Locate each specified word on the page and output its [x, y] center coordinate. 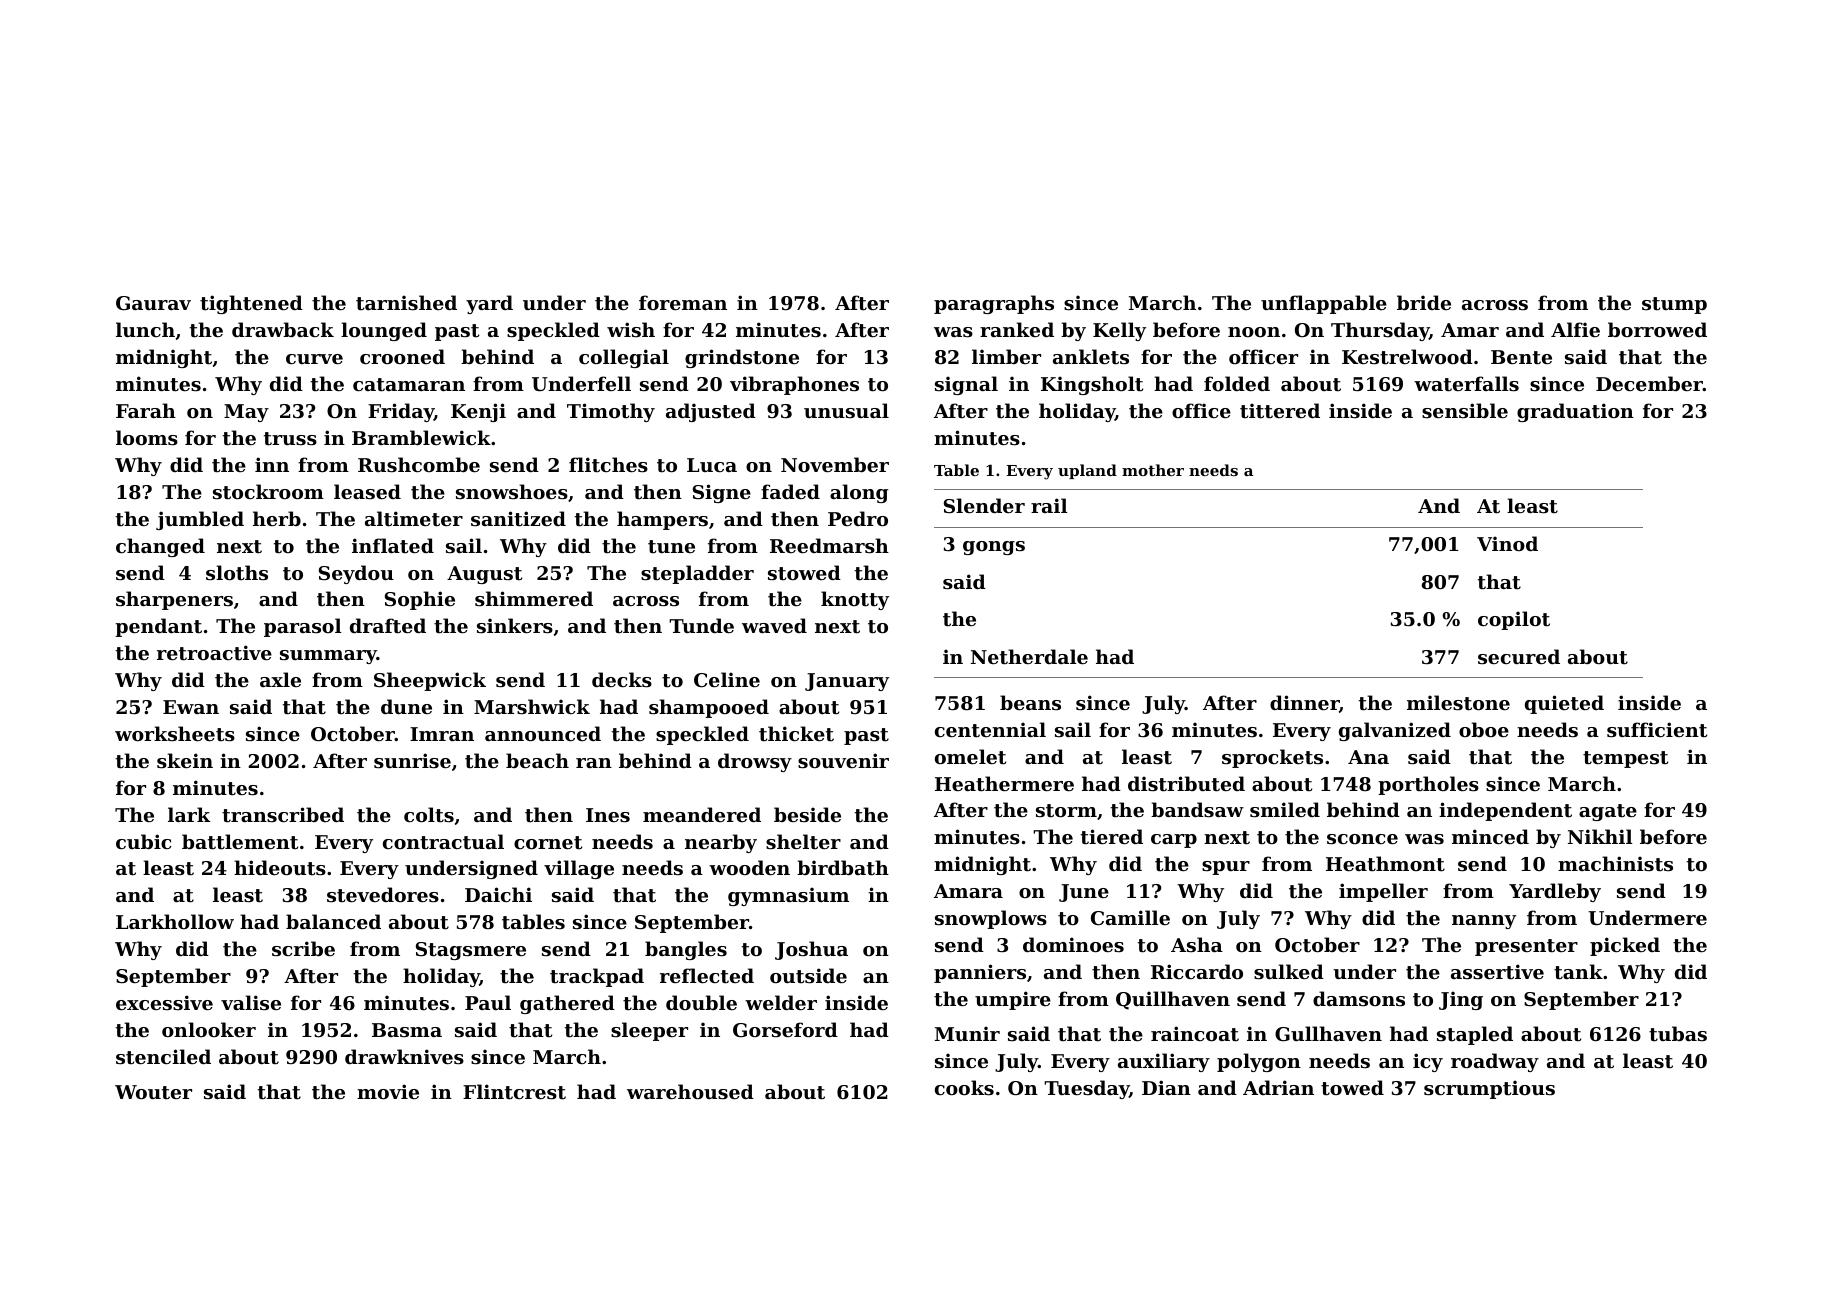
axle [280, 679]
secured [1519, 657]
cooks [964, 1087]
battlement [240, 842]
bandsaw [1197, 809]
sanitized [518, 519]
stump [1674, 305]
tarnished [406, 302]
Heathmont [1385, 864]
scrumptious [1489, 1089]
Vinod [1507, 543]
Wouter [153, 1092]
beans [1030, 703]
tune [671, 546]
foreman [683, 302]
